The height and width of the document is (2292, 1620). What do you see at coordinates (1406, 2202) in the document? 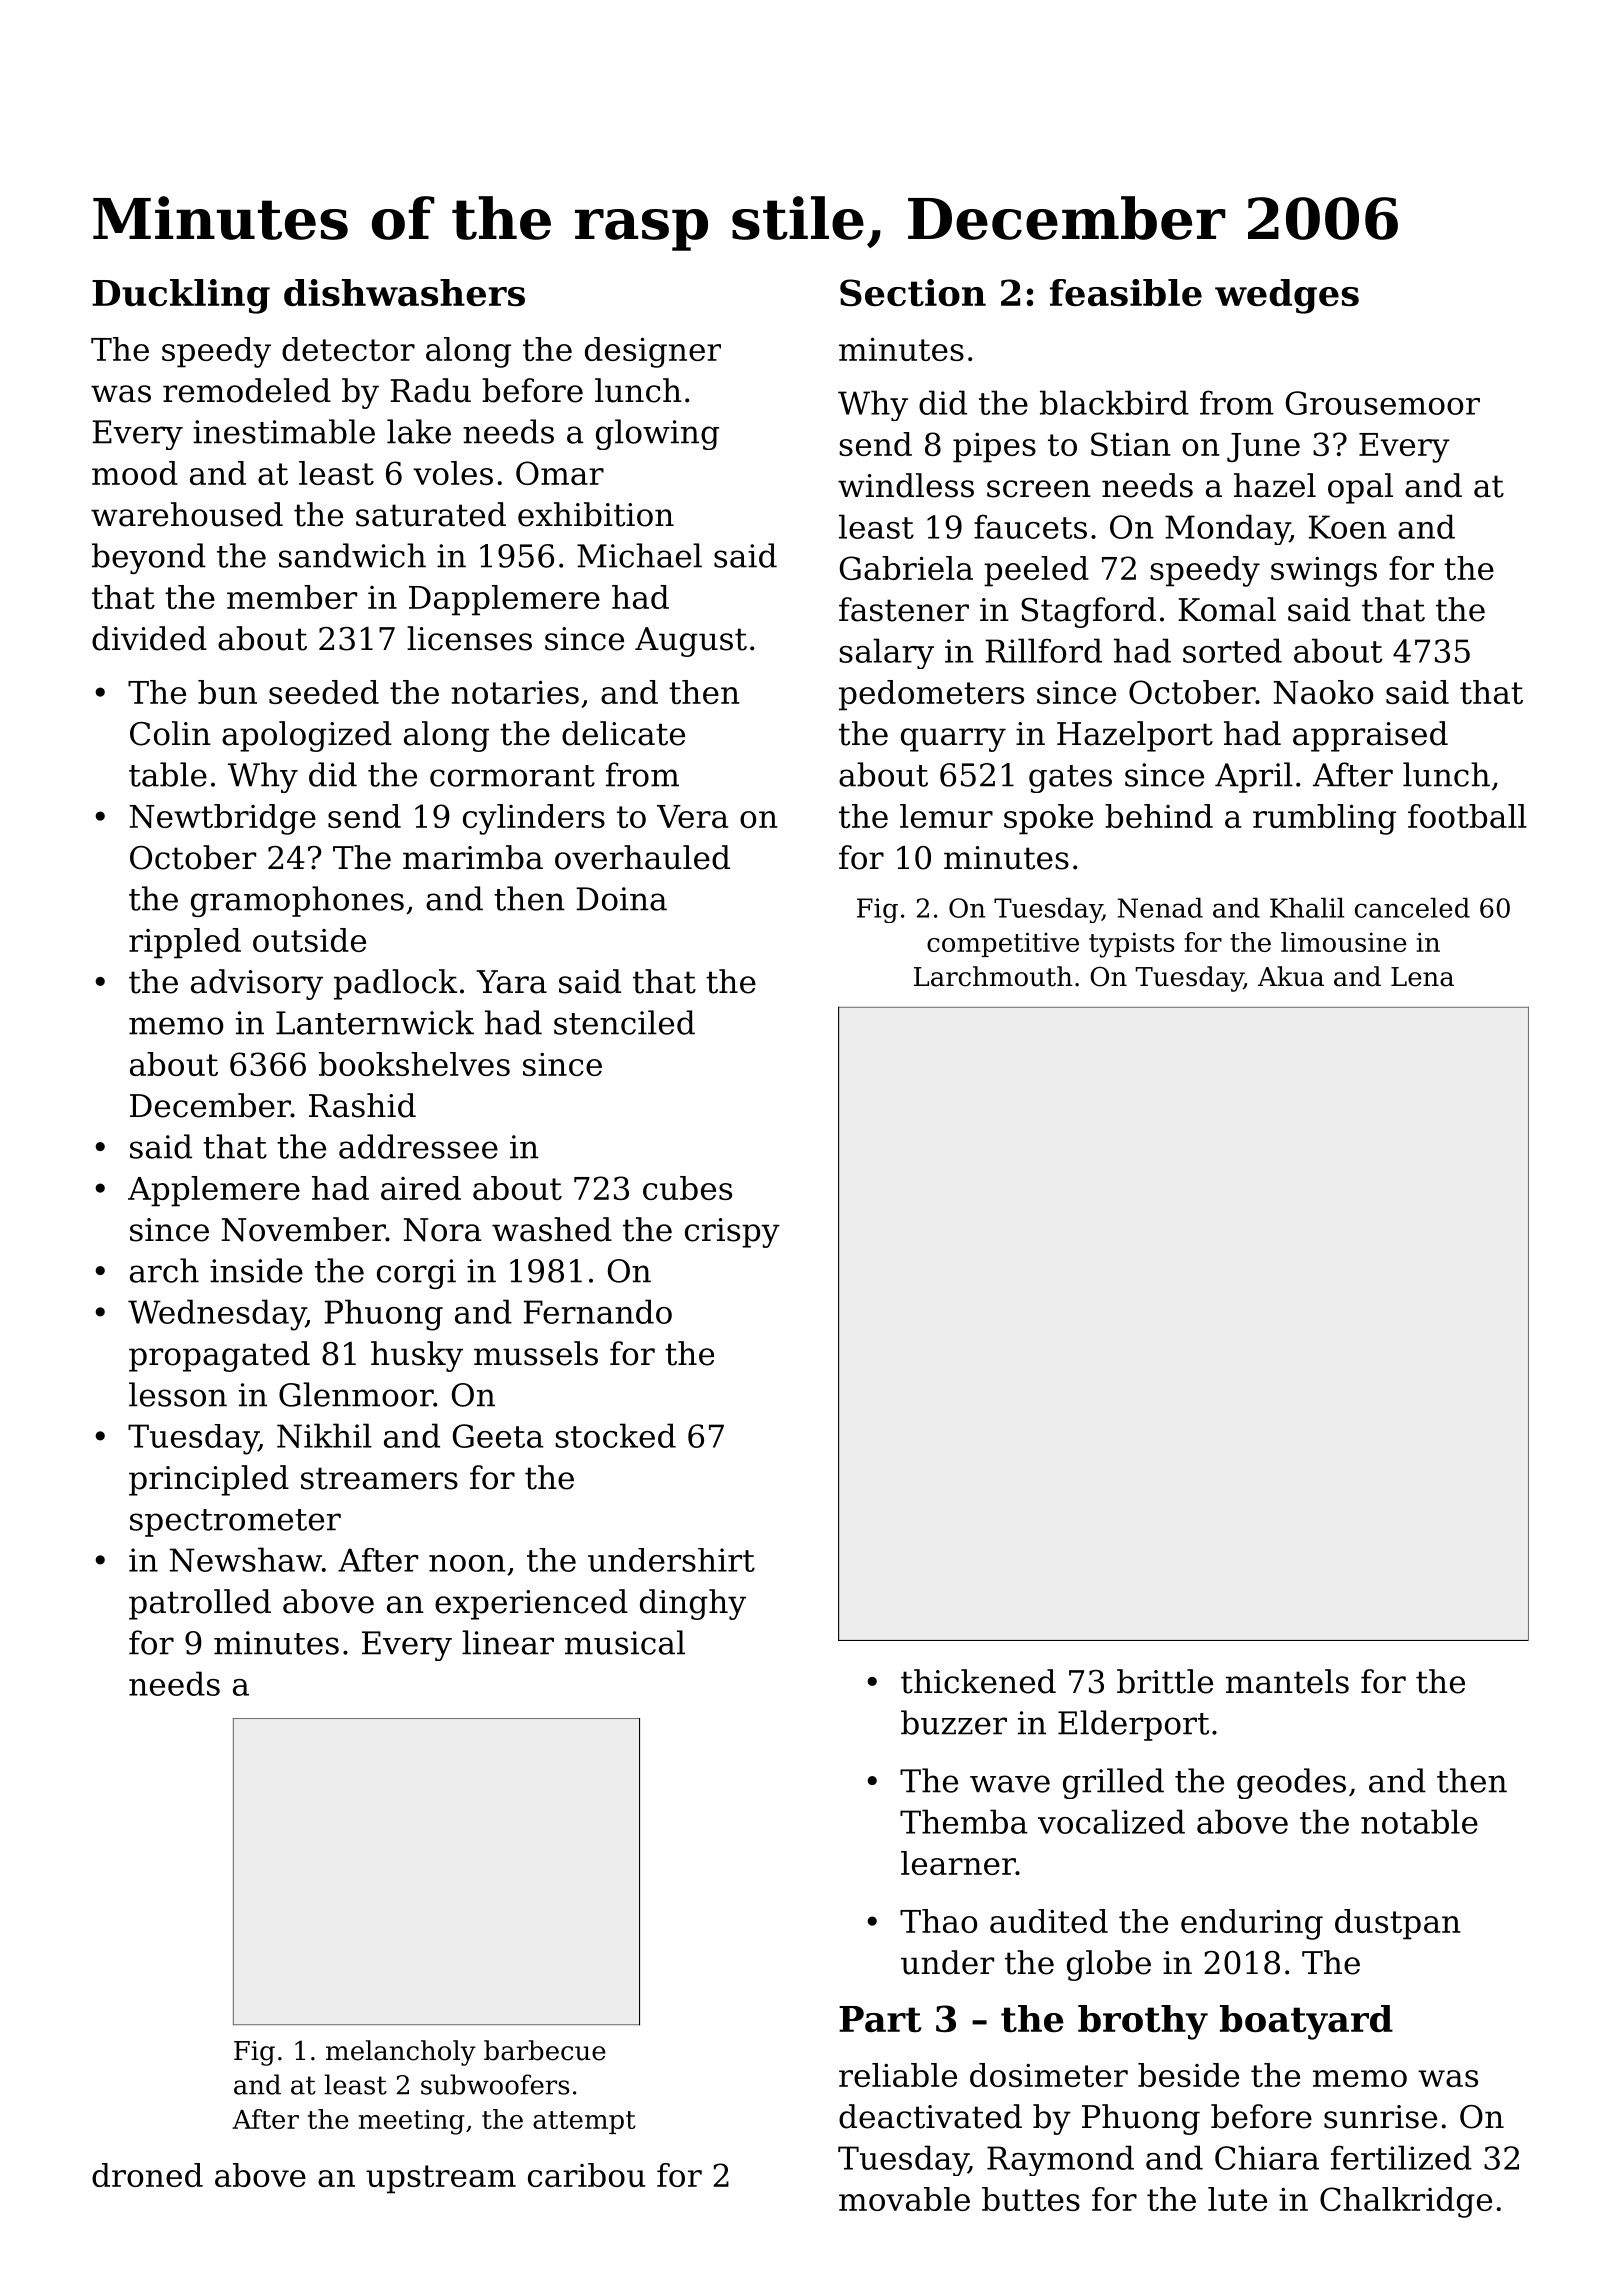
I see `Chalkridge` at bounding box center [1406, 2202].
